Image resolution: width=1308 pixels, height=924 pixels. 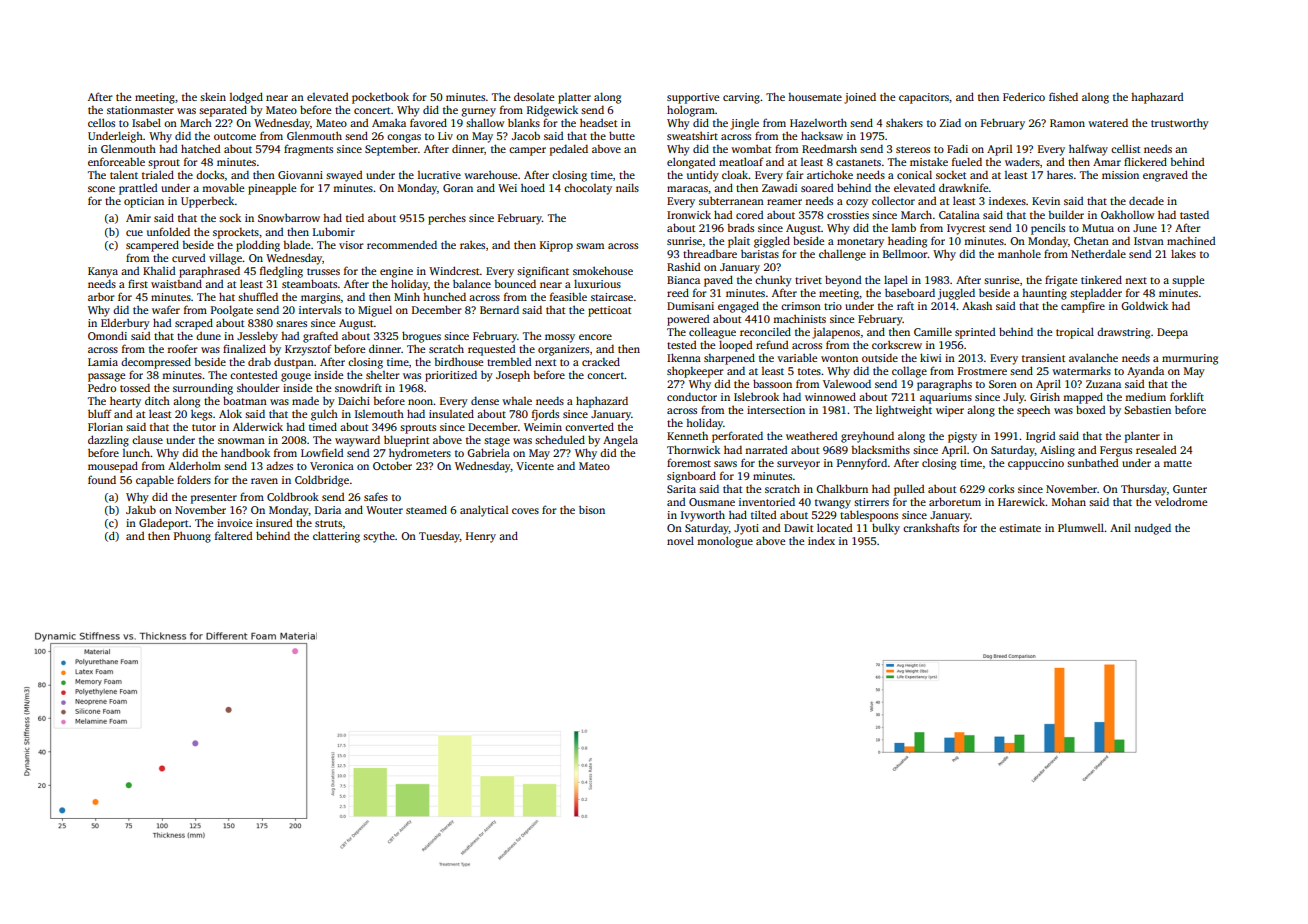 I want to click on adzes, so click(x=279, y=465).
